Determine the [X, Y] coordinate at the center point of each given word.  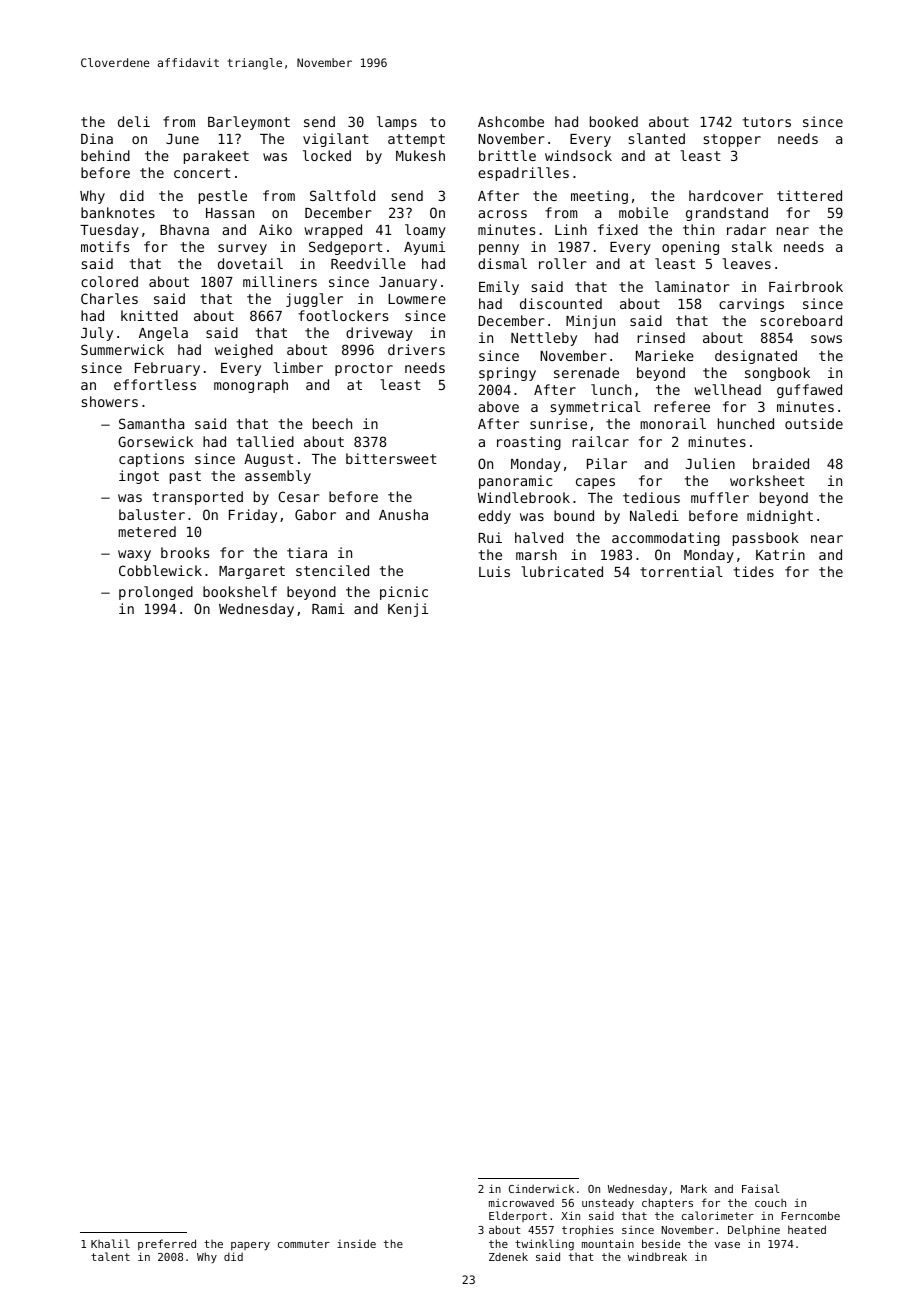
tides [754, 571]
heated [807, 1229]
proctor [364, 369]
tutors [767, 122]
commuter [304, 1244]
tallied [265, 441]
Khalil [110, 1243]
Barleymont [249, 123]
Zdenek [508, 1256]
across [502, 214]
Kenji [408, 610]
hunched [746, 423]
